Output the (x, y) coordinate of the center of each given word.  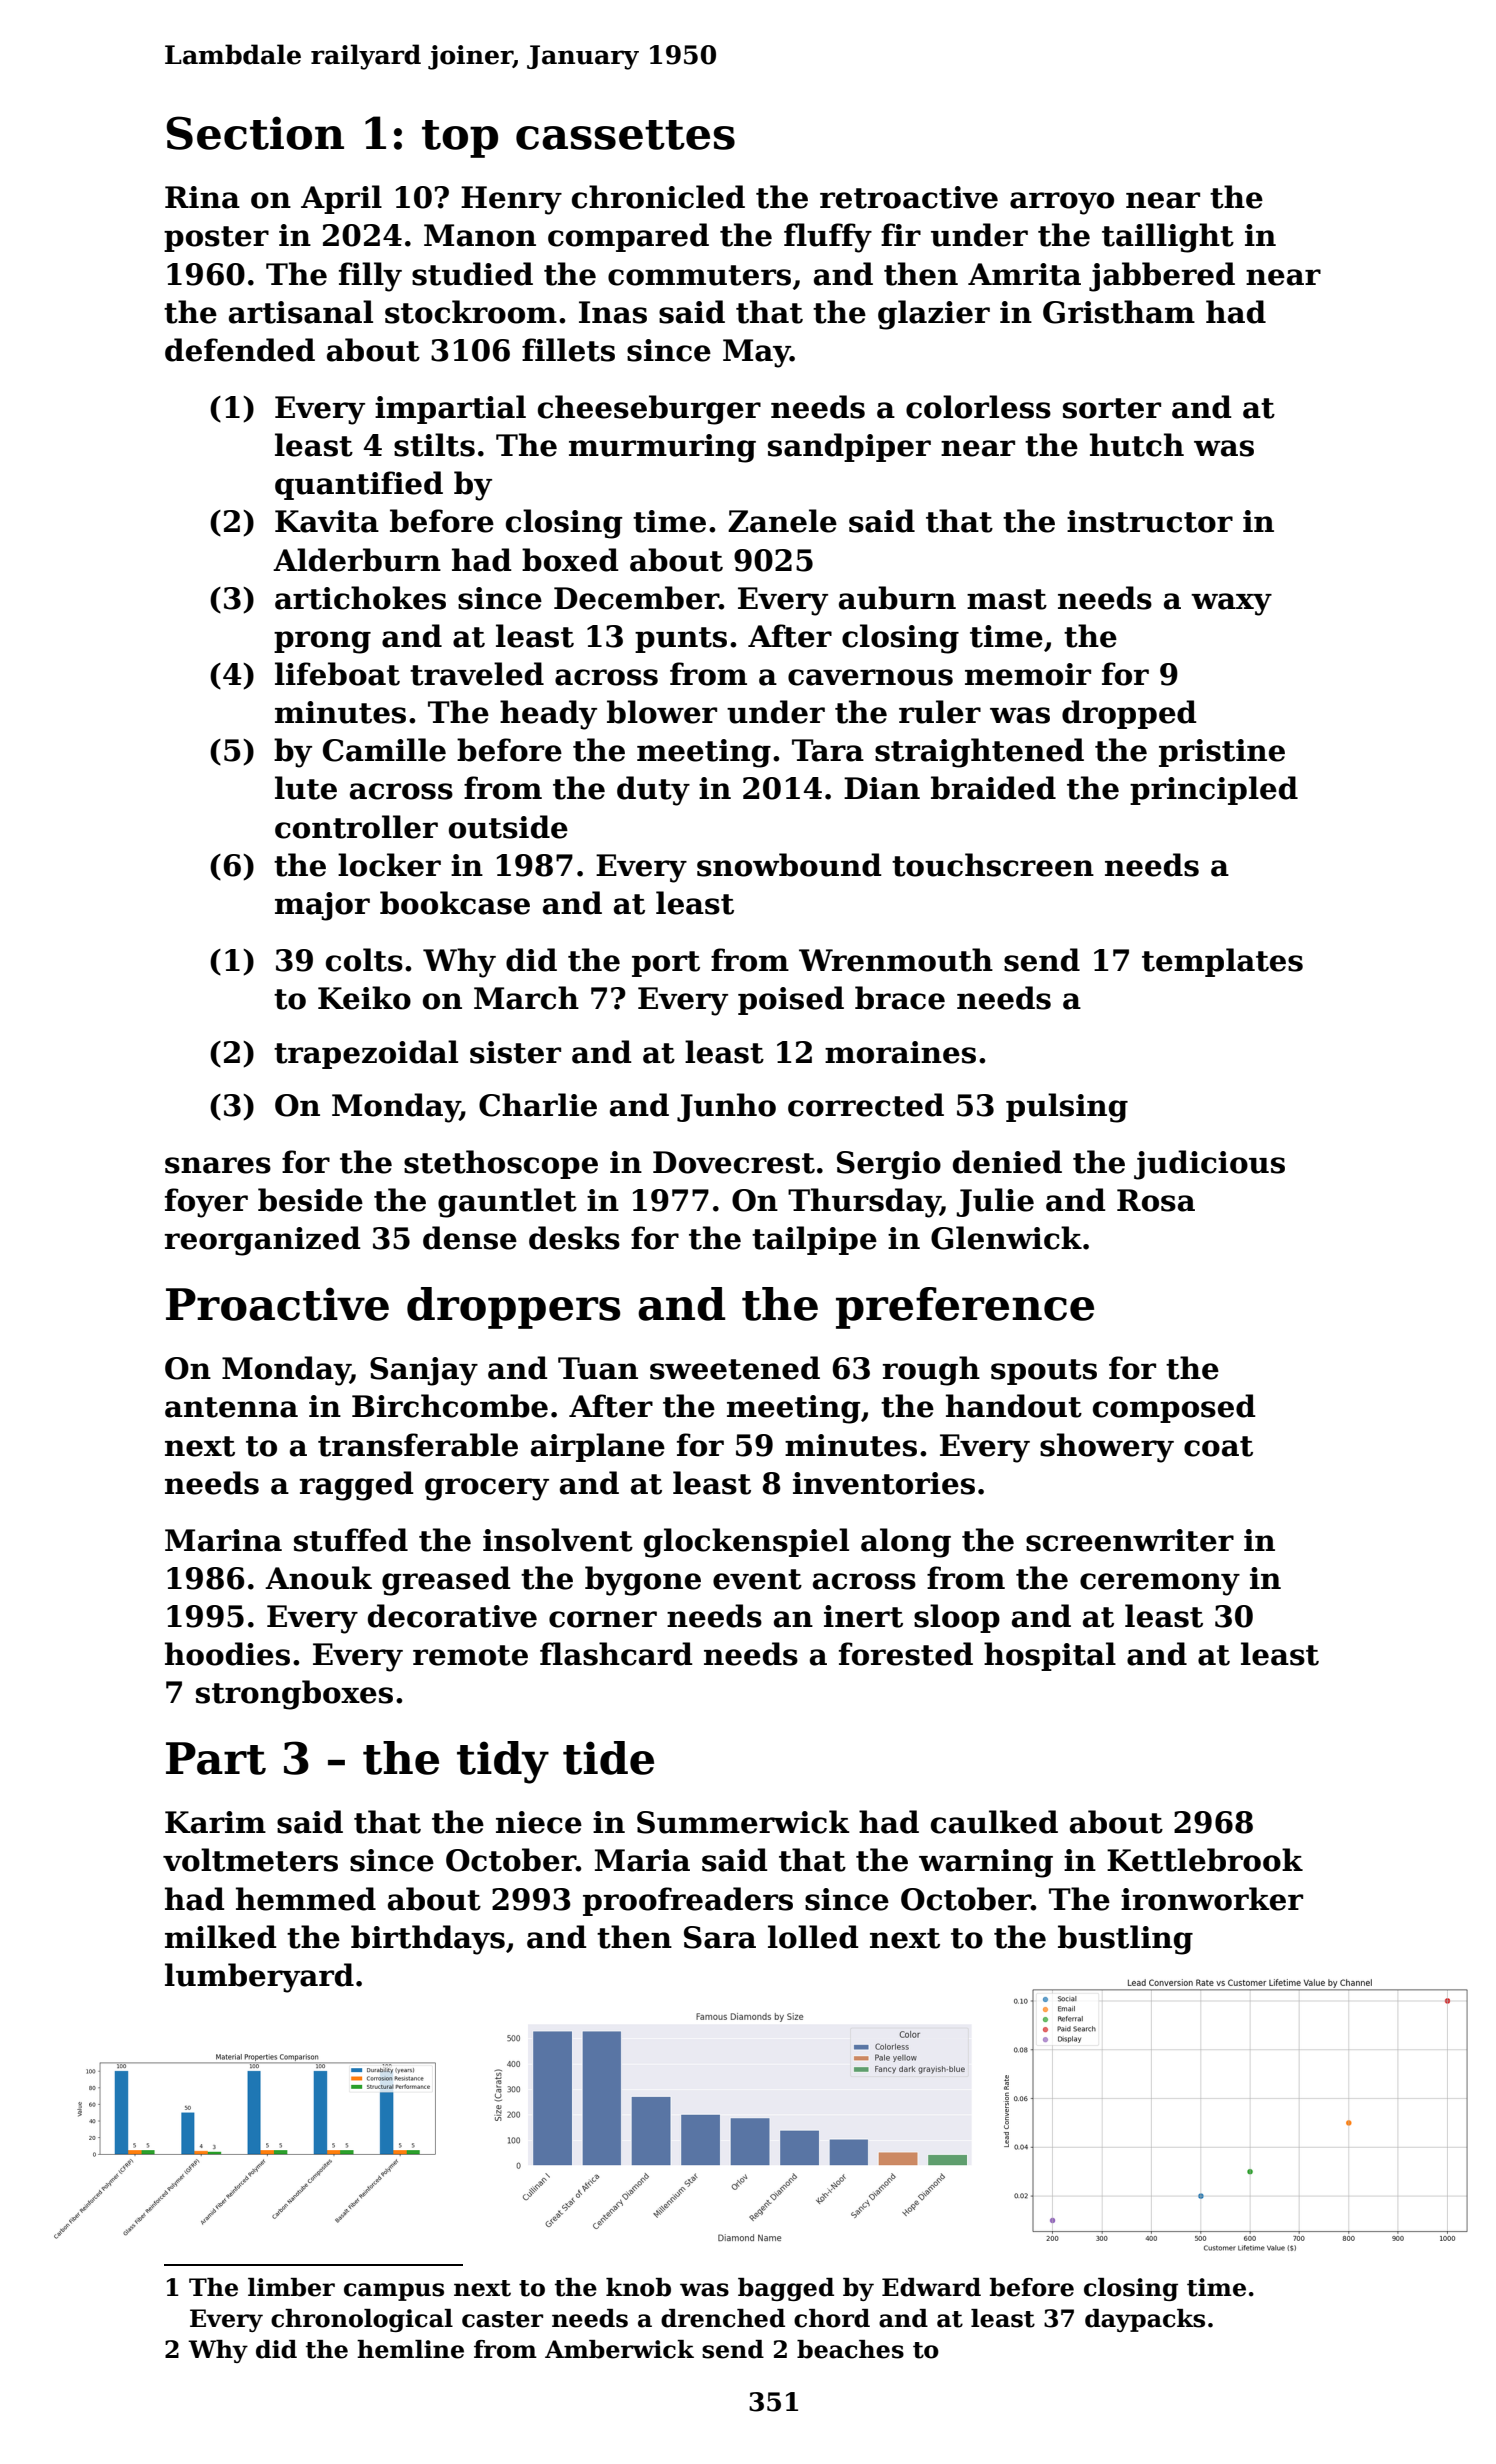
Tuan (598, 1368)
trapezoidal (366, 1054)
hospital (1050, 1656)
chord (832, 2318)
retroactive (909, 197)
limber (291, 2287)
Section (255, 133)
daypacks (1145, 2320)
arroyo (1062, 203)
